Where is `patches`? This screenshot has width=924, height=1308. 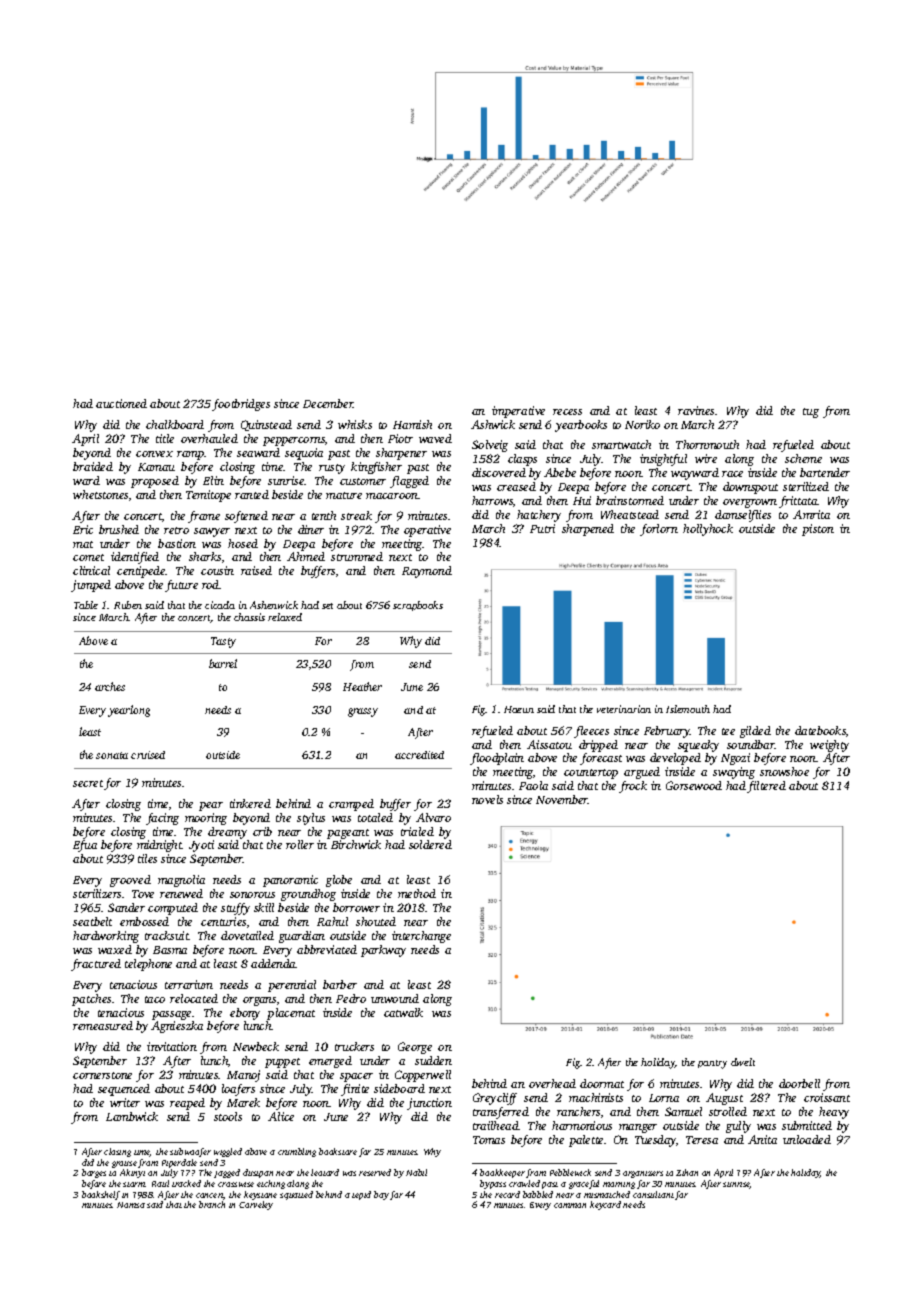 patches is located at coordinates (91, 1000).
